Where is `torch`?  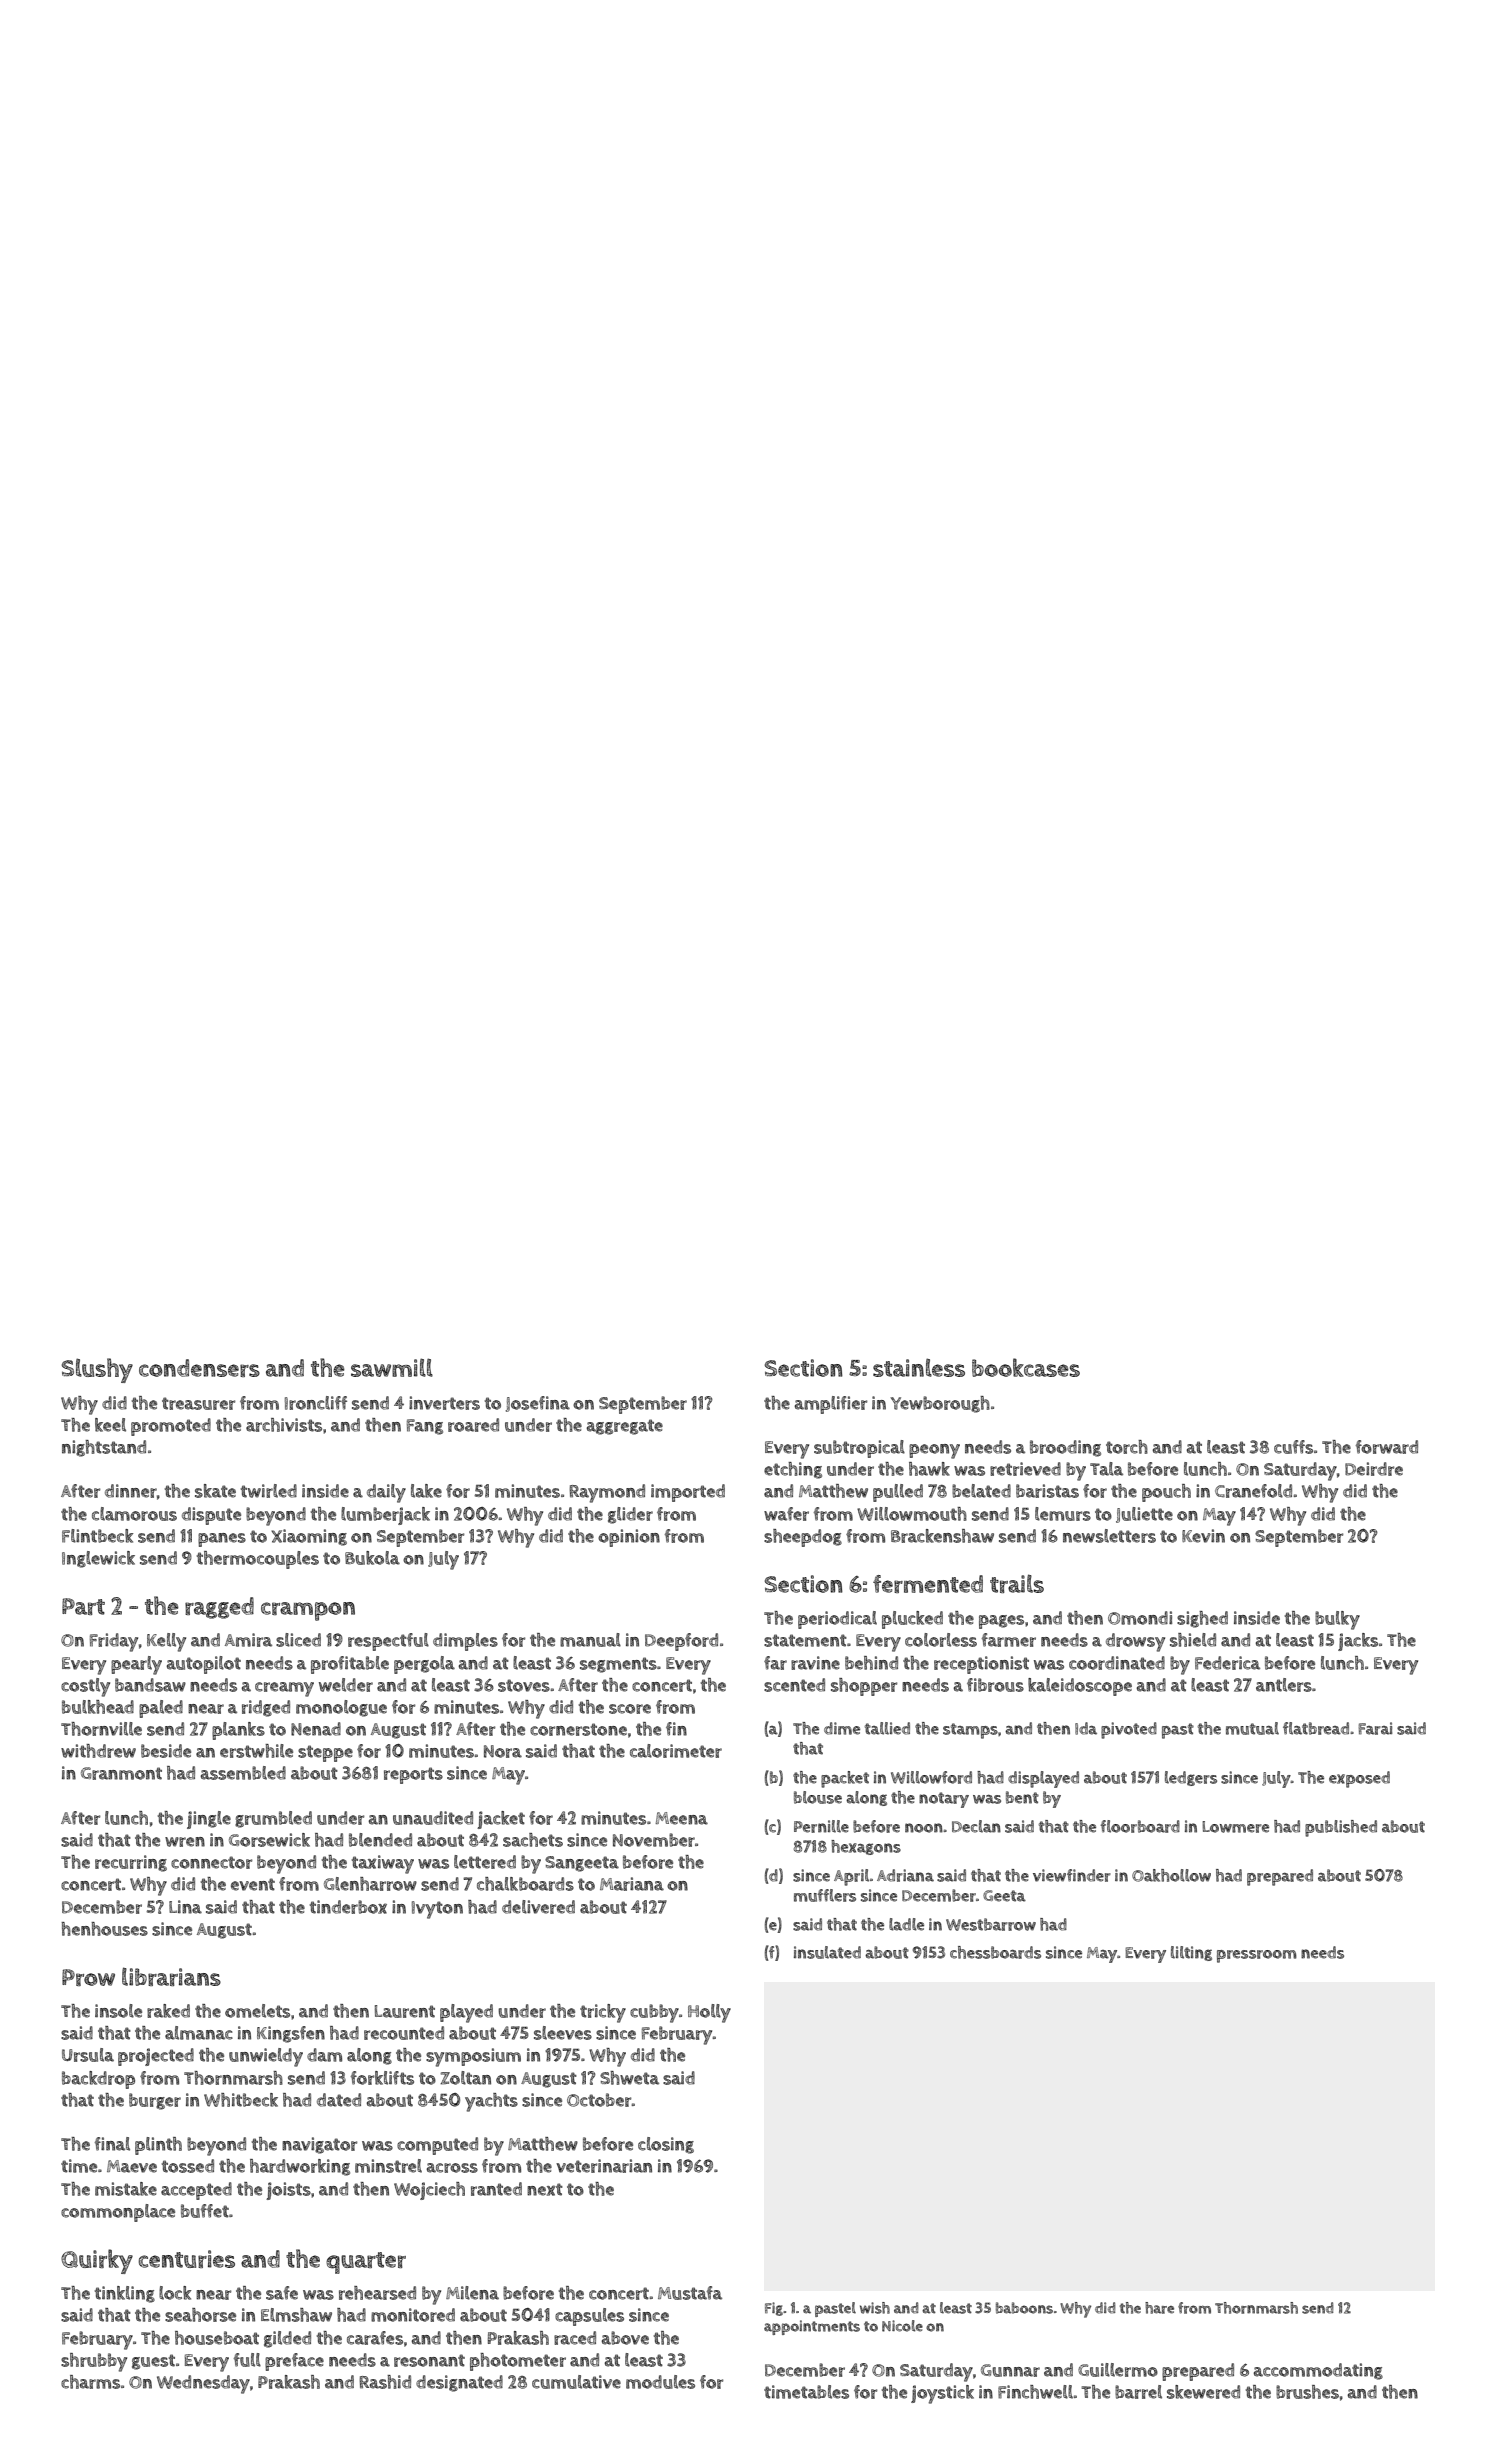 torch is located at coordinates (1127, 1447).
